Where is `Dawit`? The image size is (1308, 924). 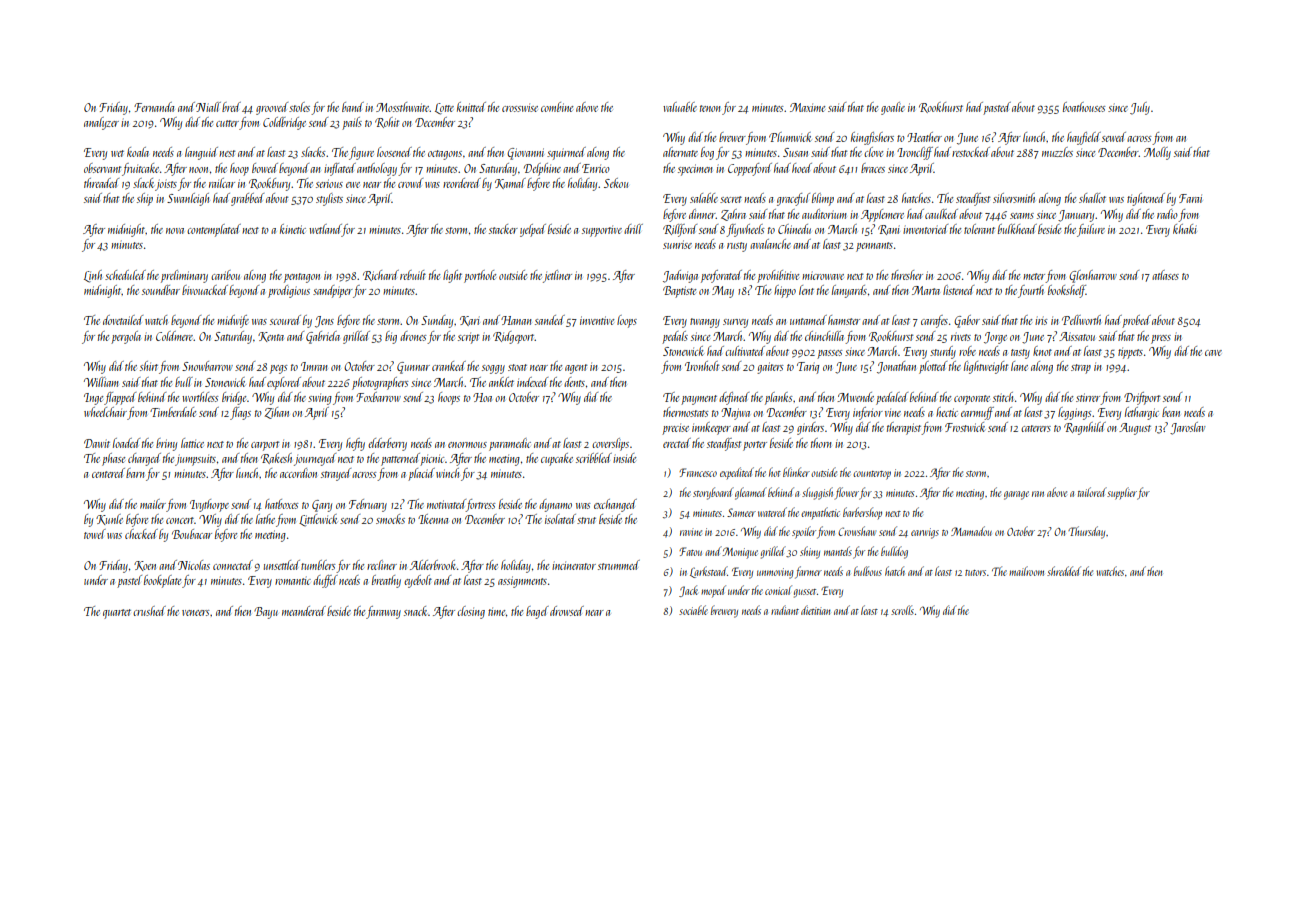 Dawit is located at coordinates (97, 443).
